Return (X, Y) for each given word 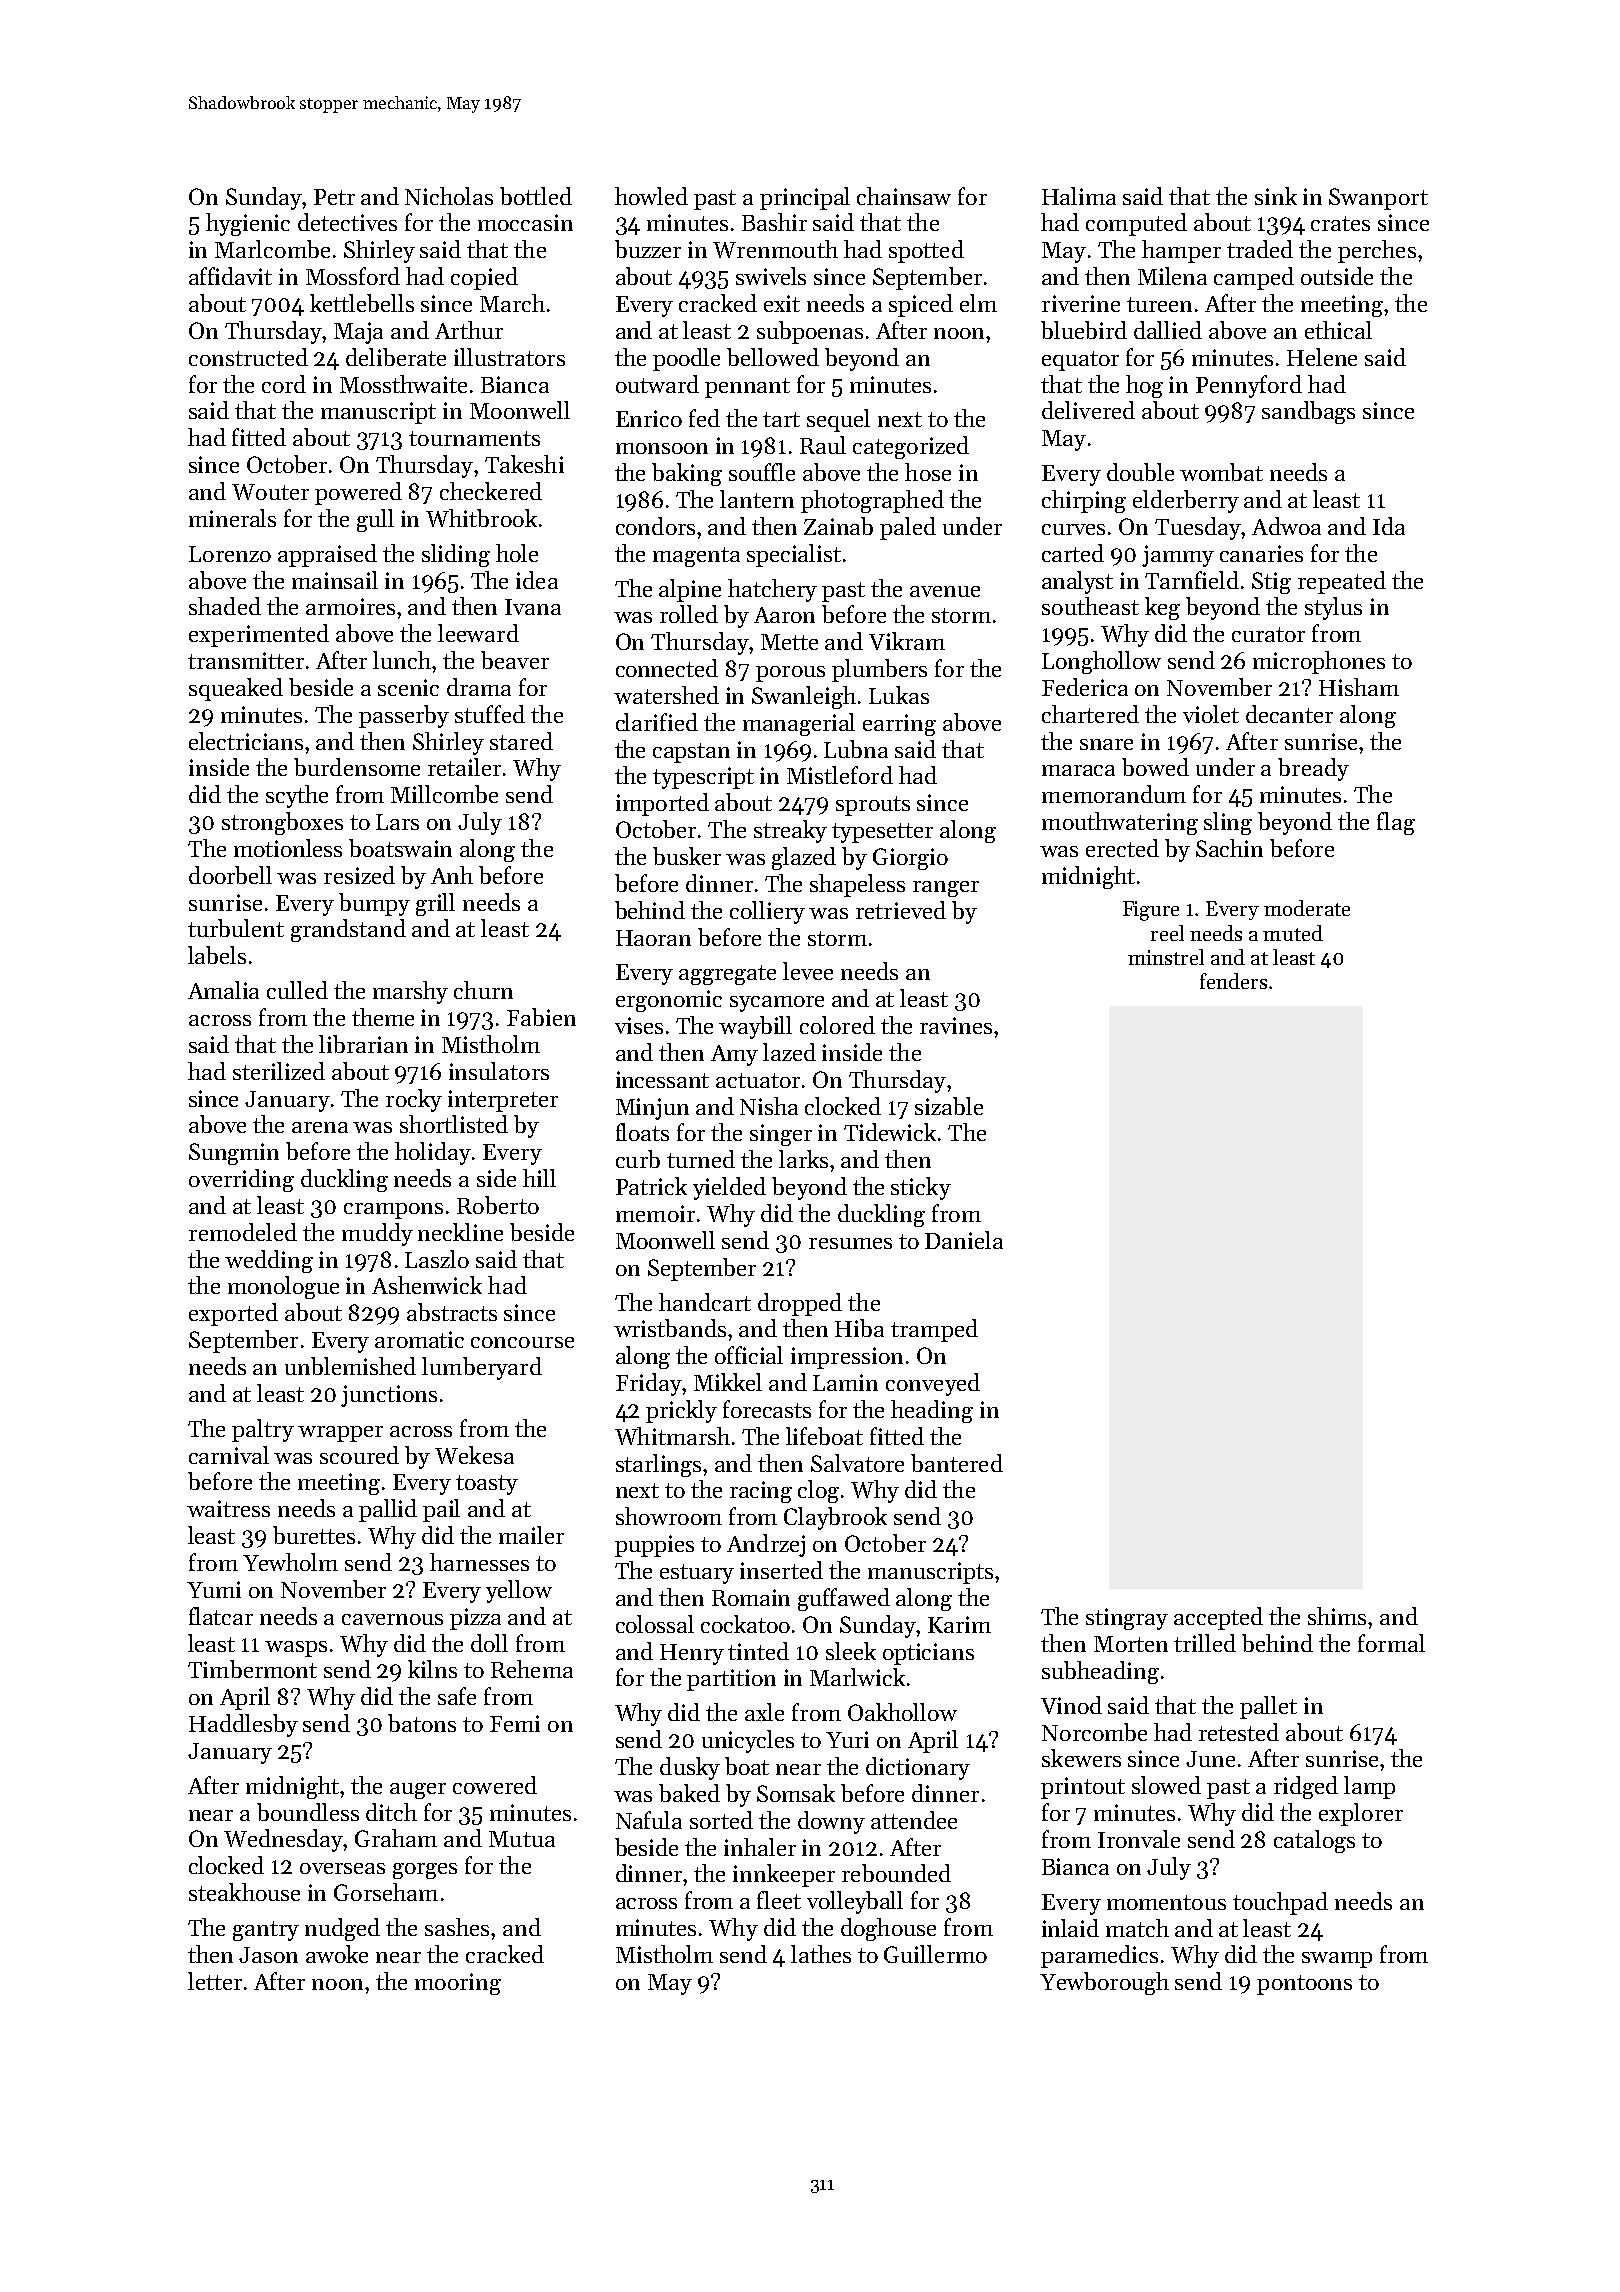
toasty (487, 1485)
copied (484, 278)
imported (662, 804)
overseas (342, 1868)
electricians (246, 741)
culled (297, 990)
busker (687, 856)
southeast (1090, 606)
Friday (649, 1384)
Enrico (649, 418)
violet (1211, 714)
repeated (1342, 582)
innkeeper (784, 1875)
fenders (1233, 981)
